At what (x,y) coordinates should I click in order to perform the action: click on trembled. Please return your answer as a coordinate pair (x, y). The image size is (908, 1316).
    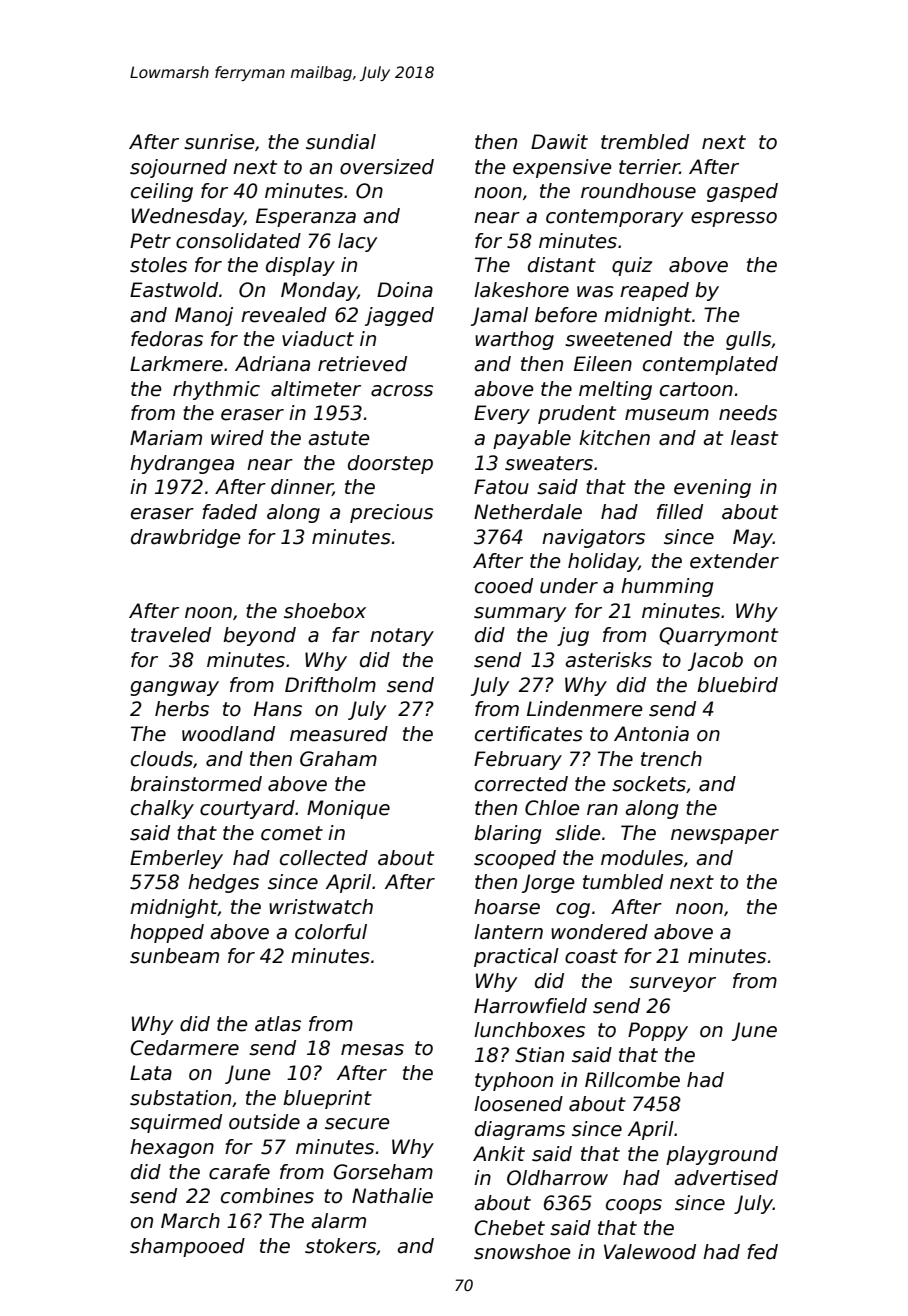
    Looking at the image, I should click on (645, 142).
